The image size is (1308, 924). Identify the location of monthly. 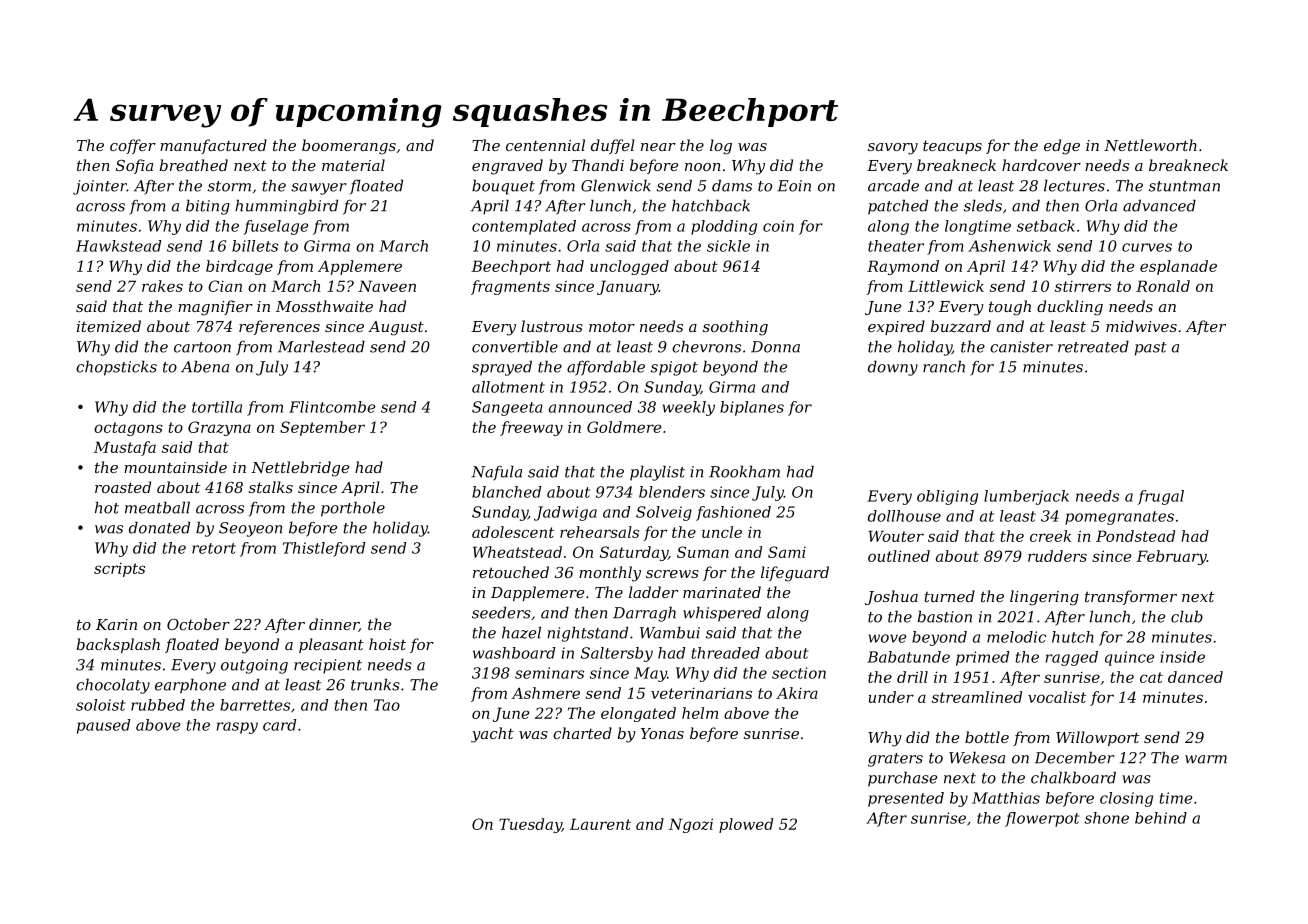
(610, 574).
